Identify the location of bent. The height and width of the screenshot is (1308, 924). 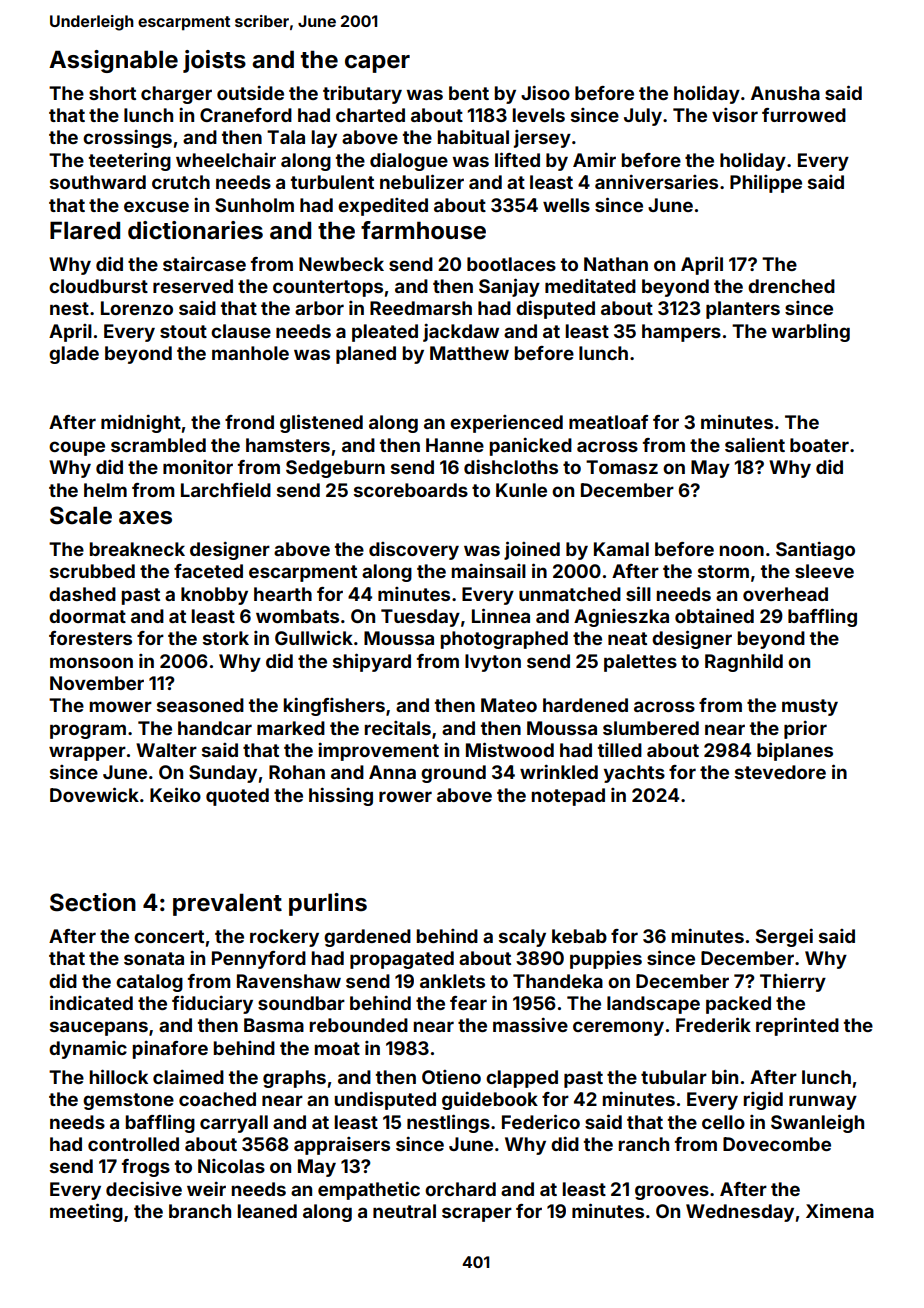
(469, 93).
